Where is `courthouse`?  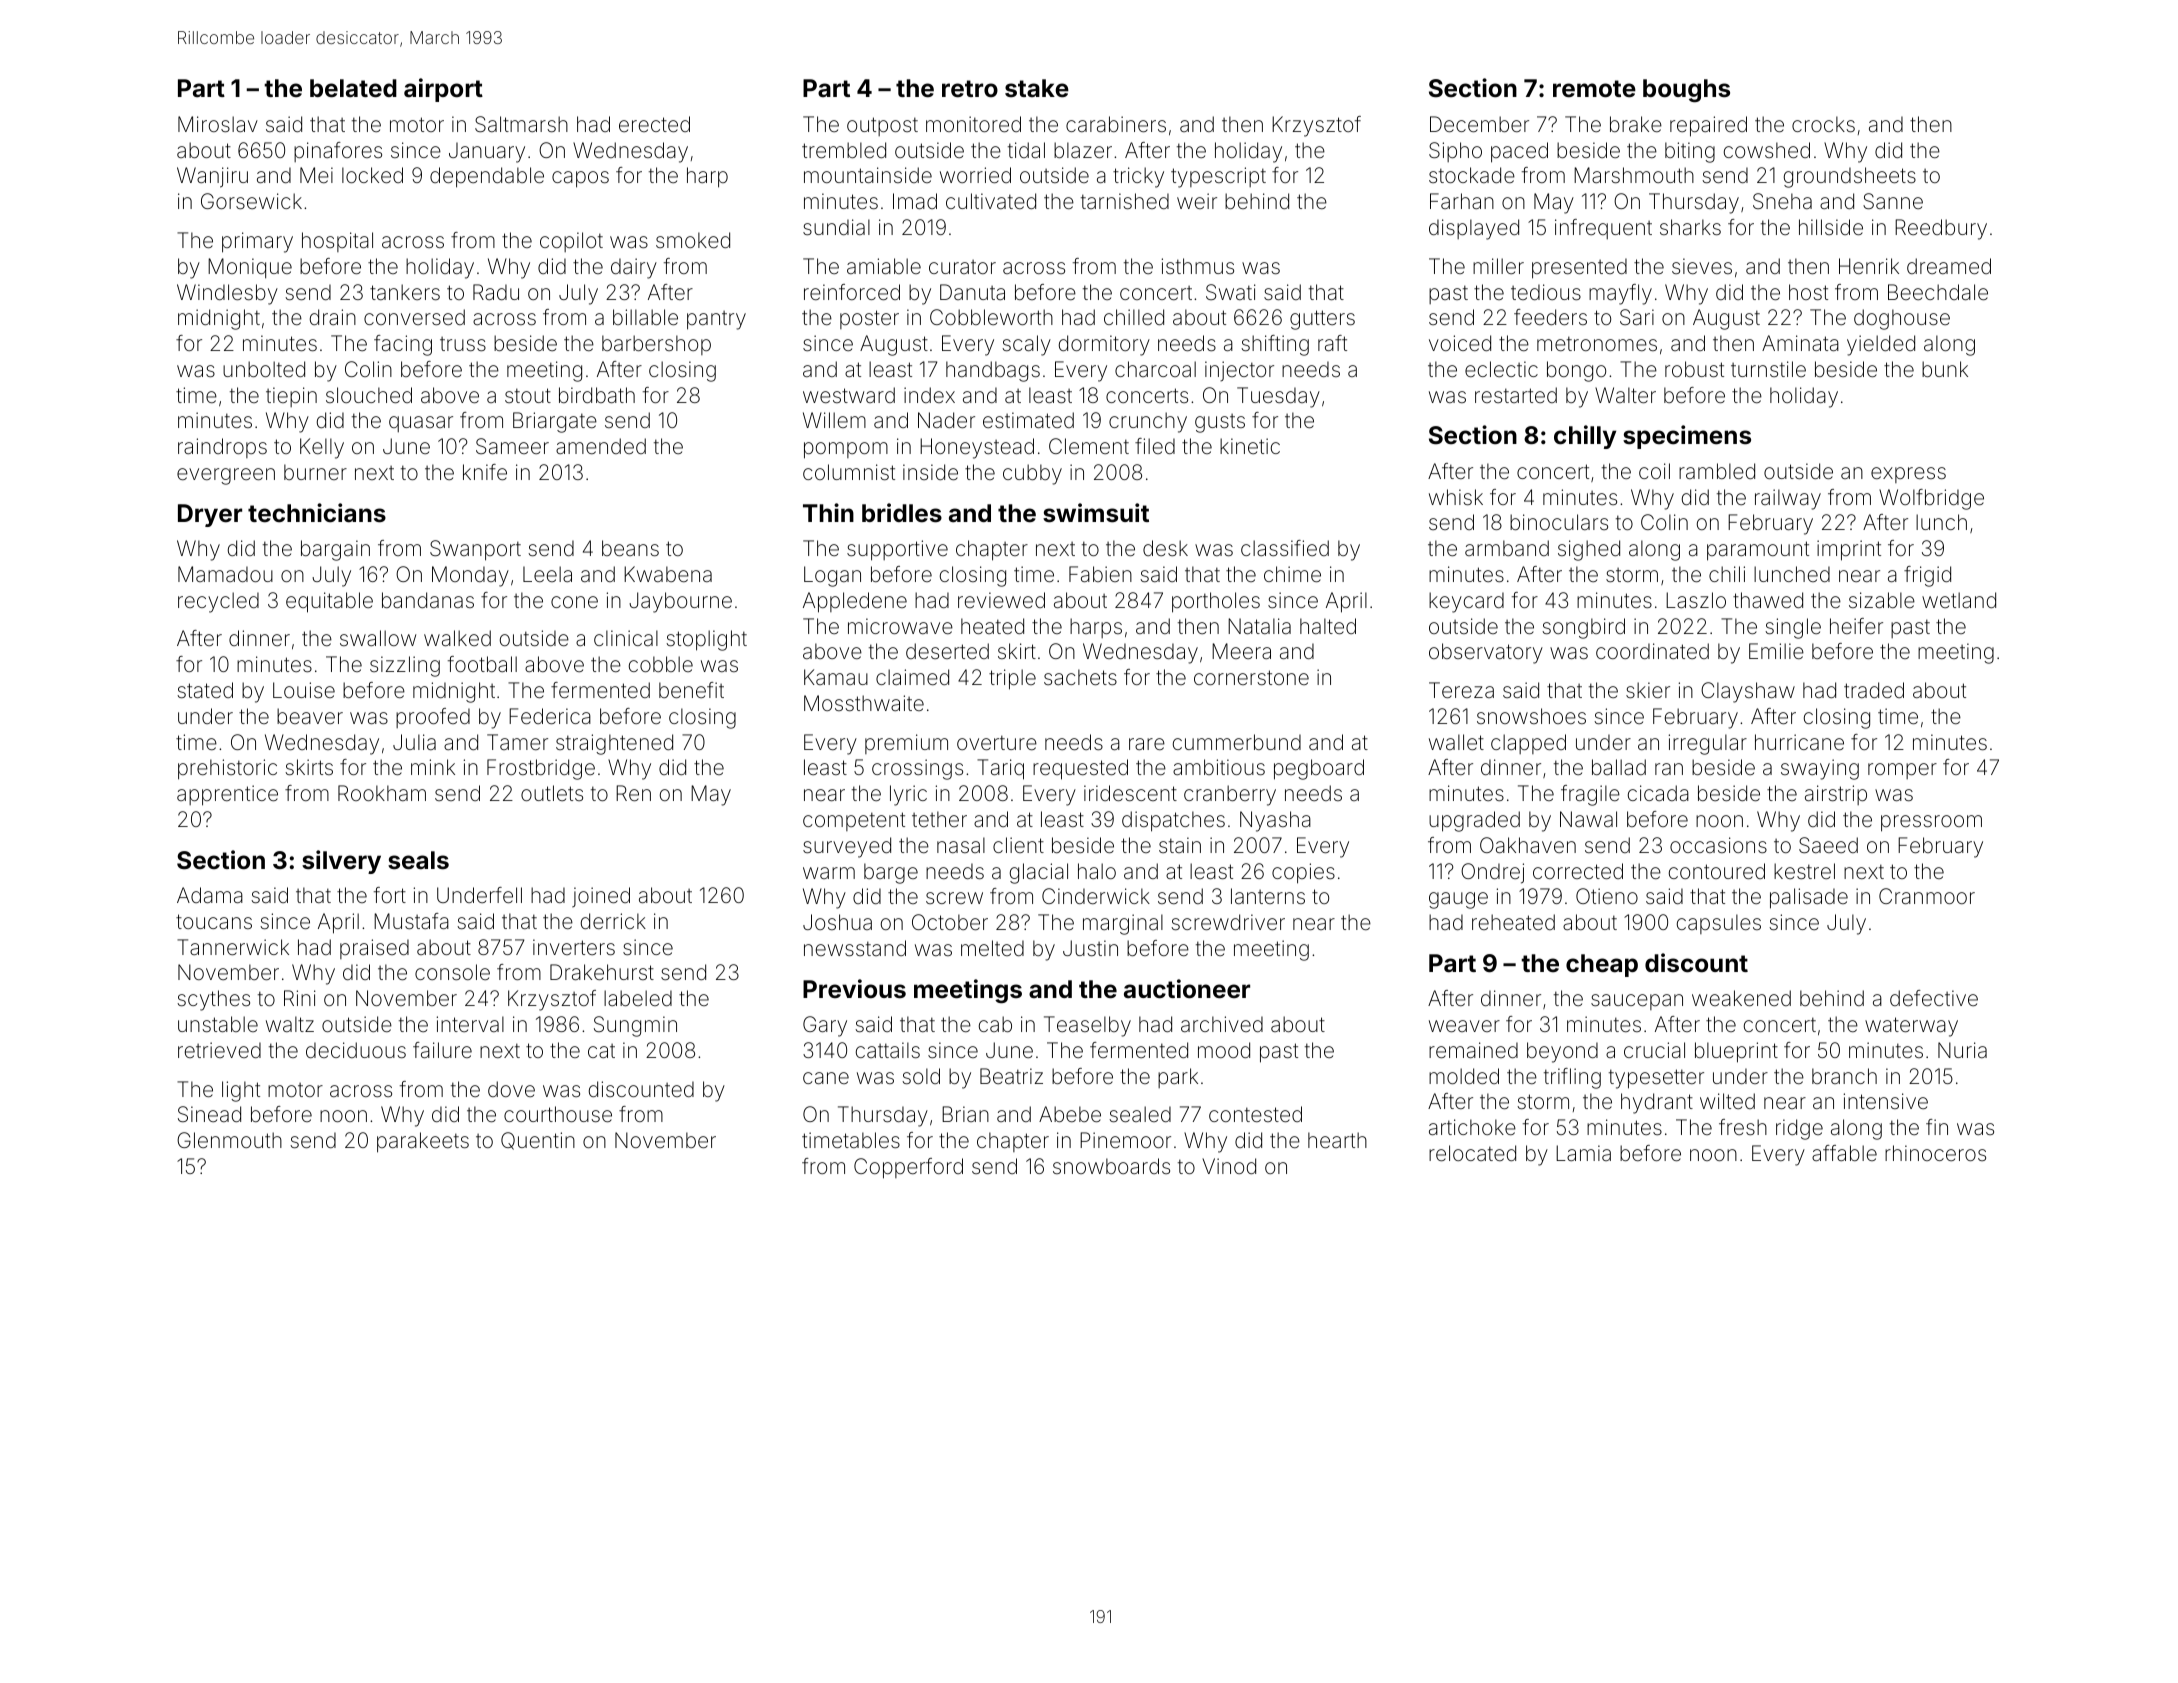
courthouse is located at coordinates (558, 1114).
